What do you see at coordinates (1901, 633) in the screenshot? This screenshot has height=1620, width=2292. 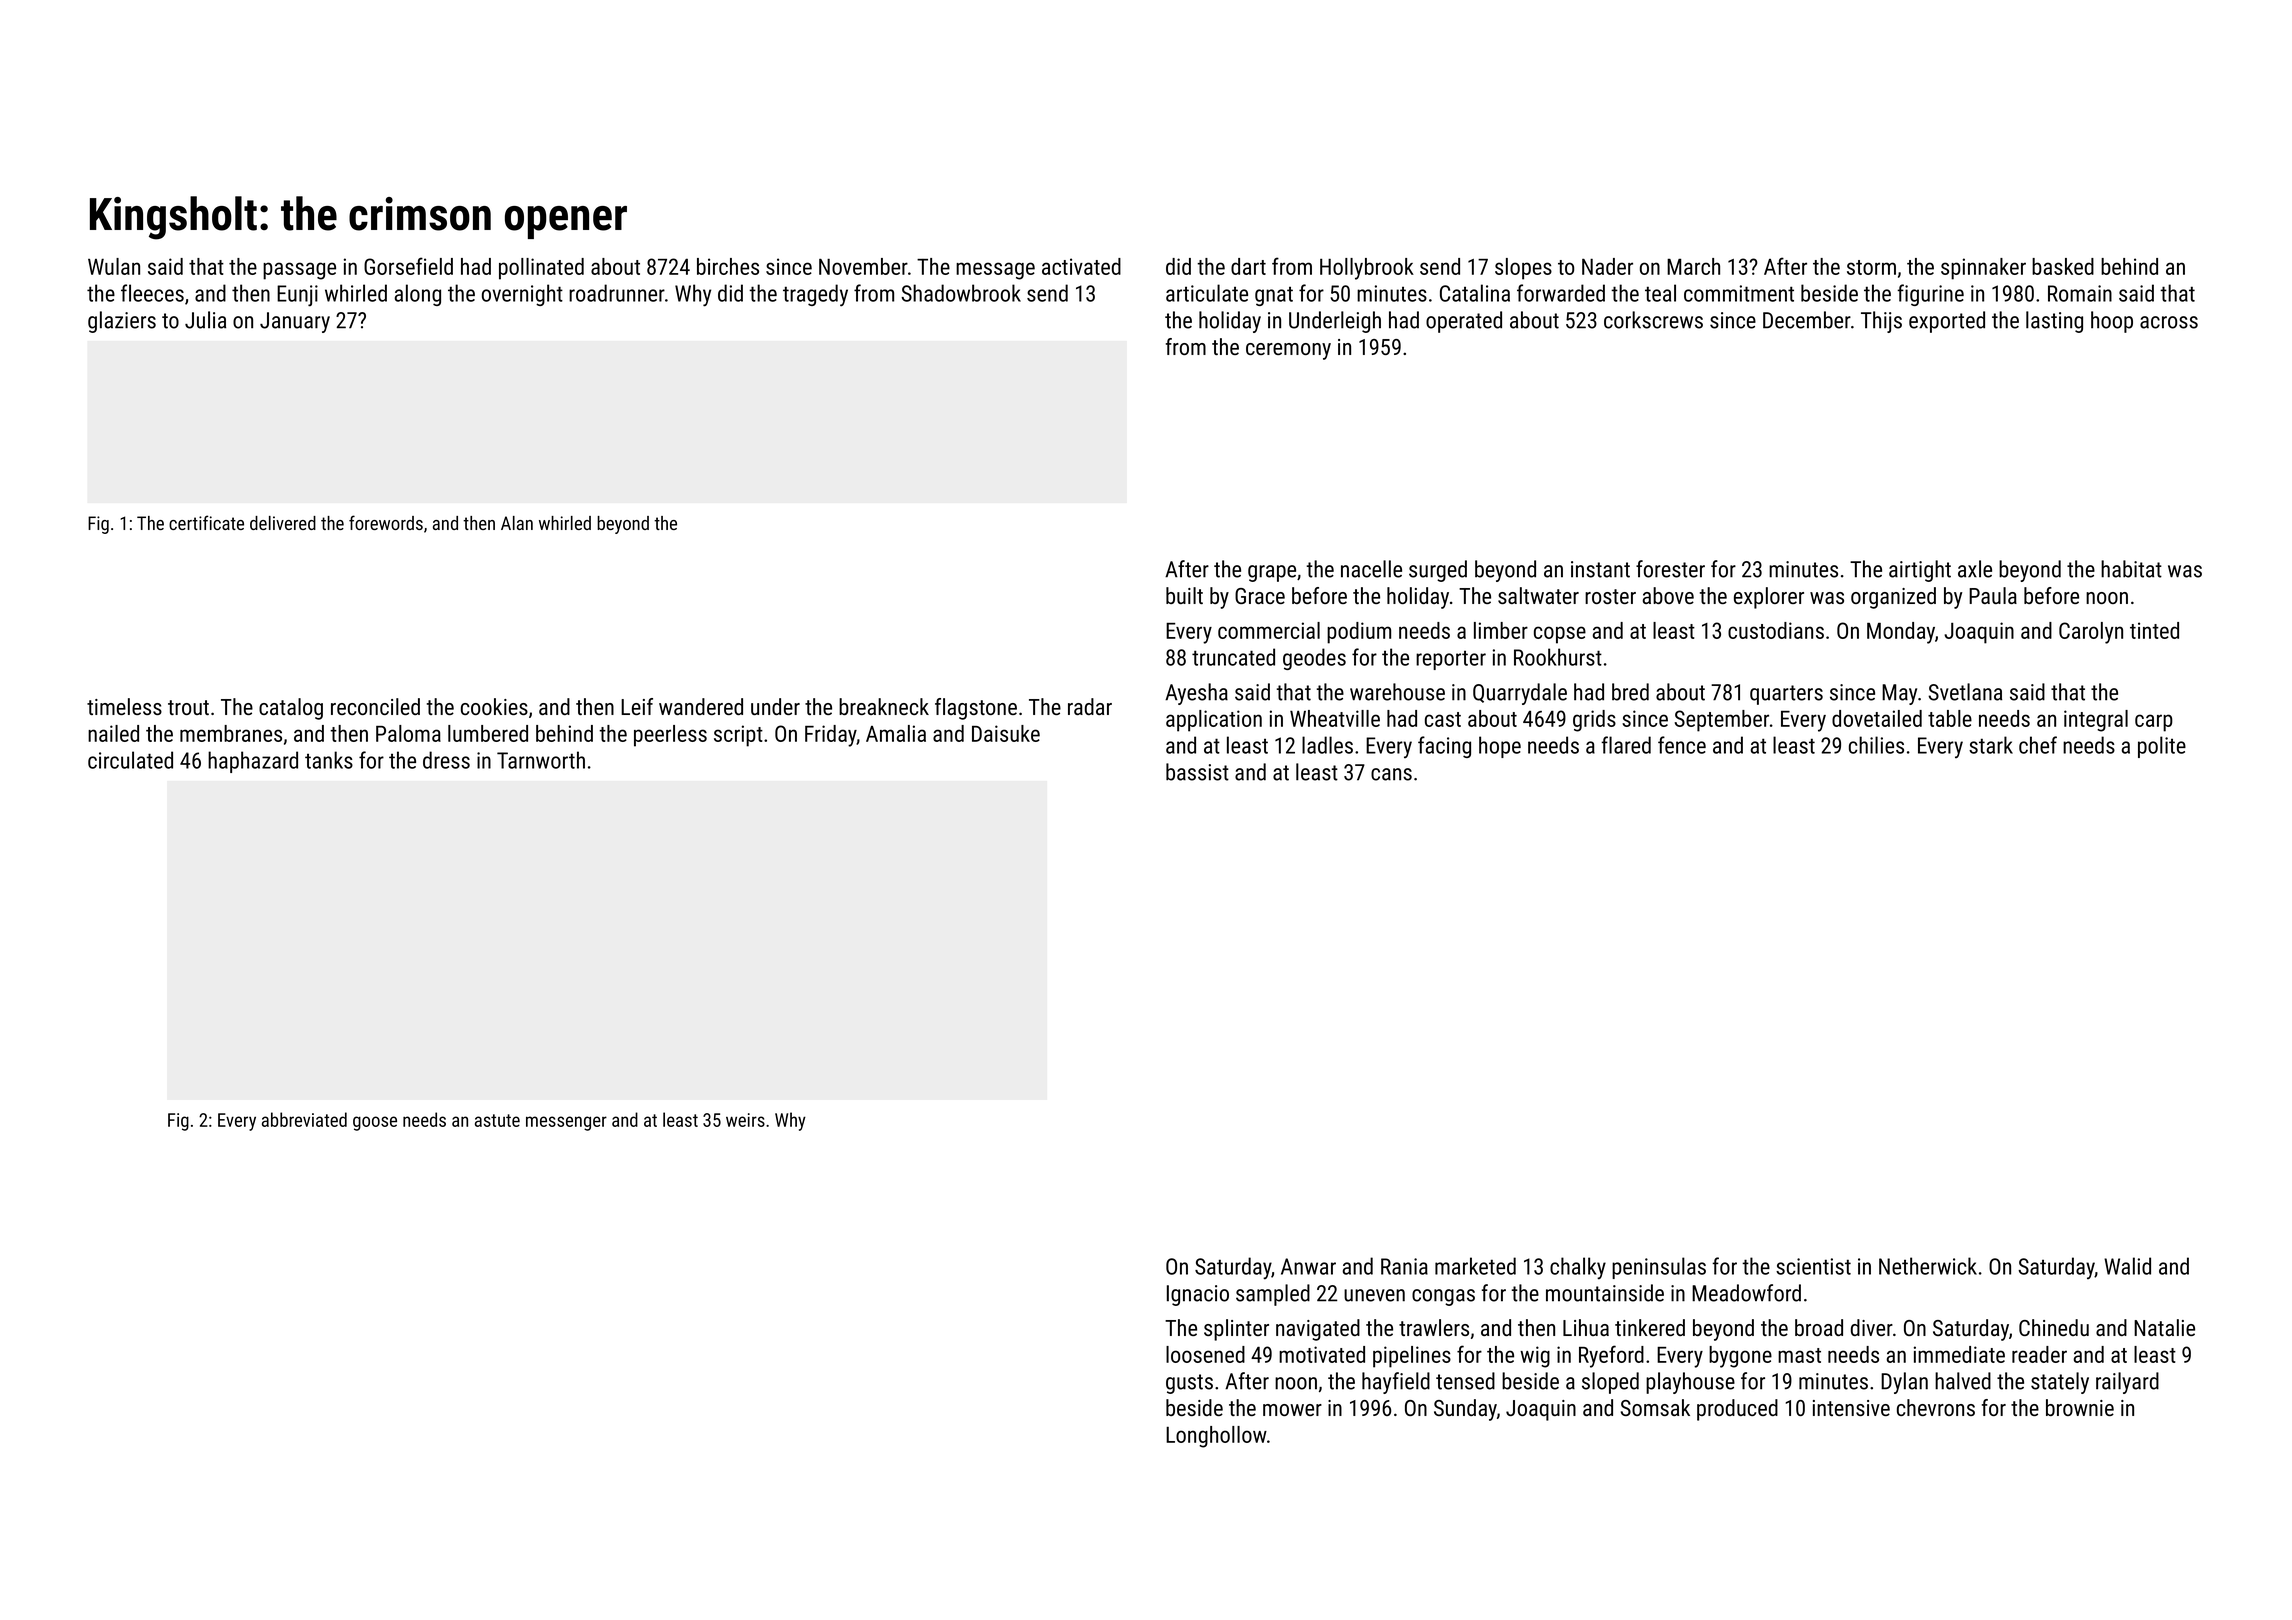 I see `Monday` at bounding box center [1901, 633].
